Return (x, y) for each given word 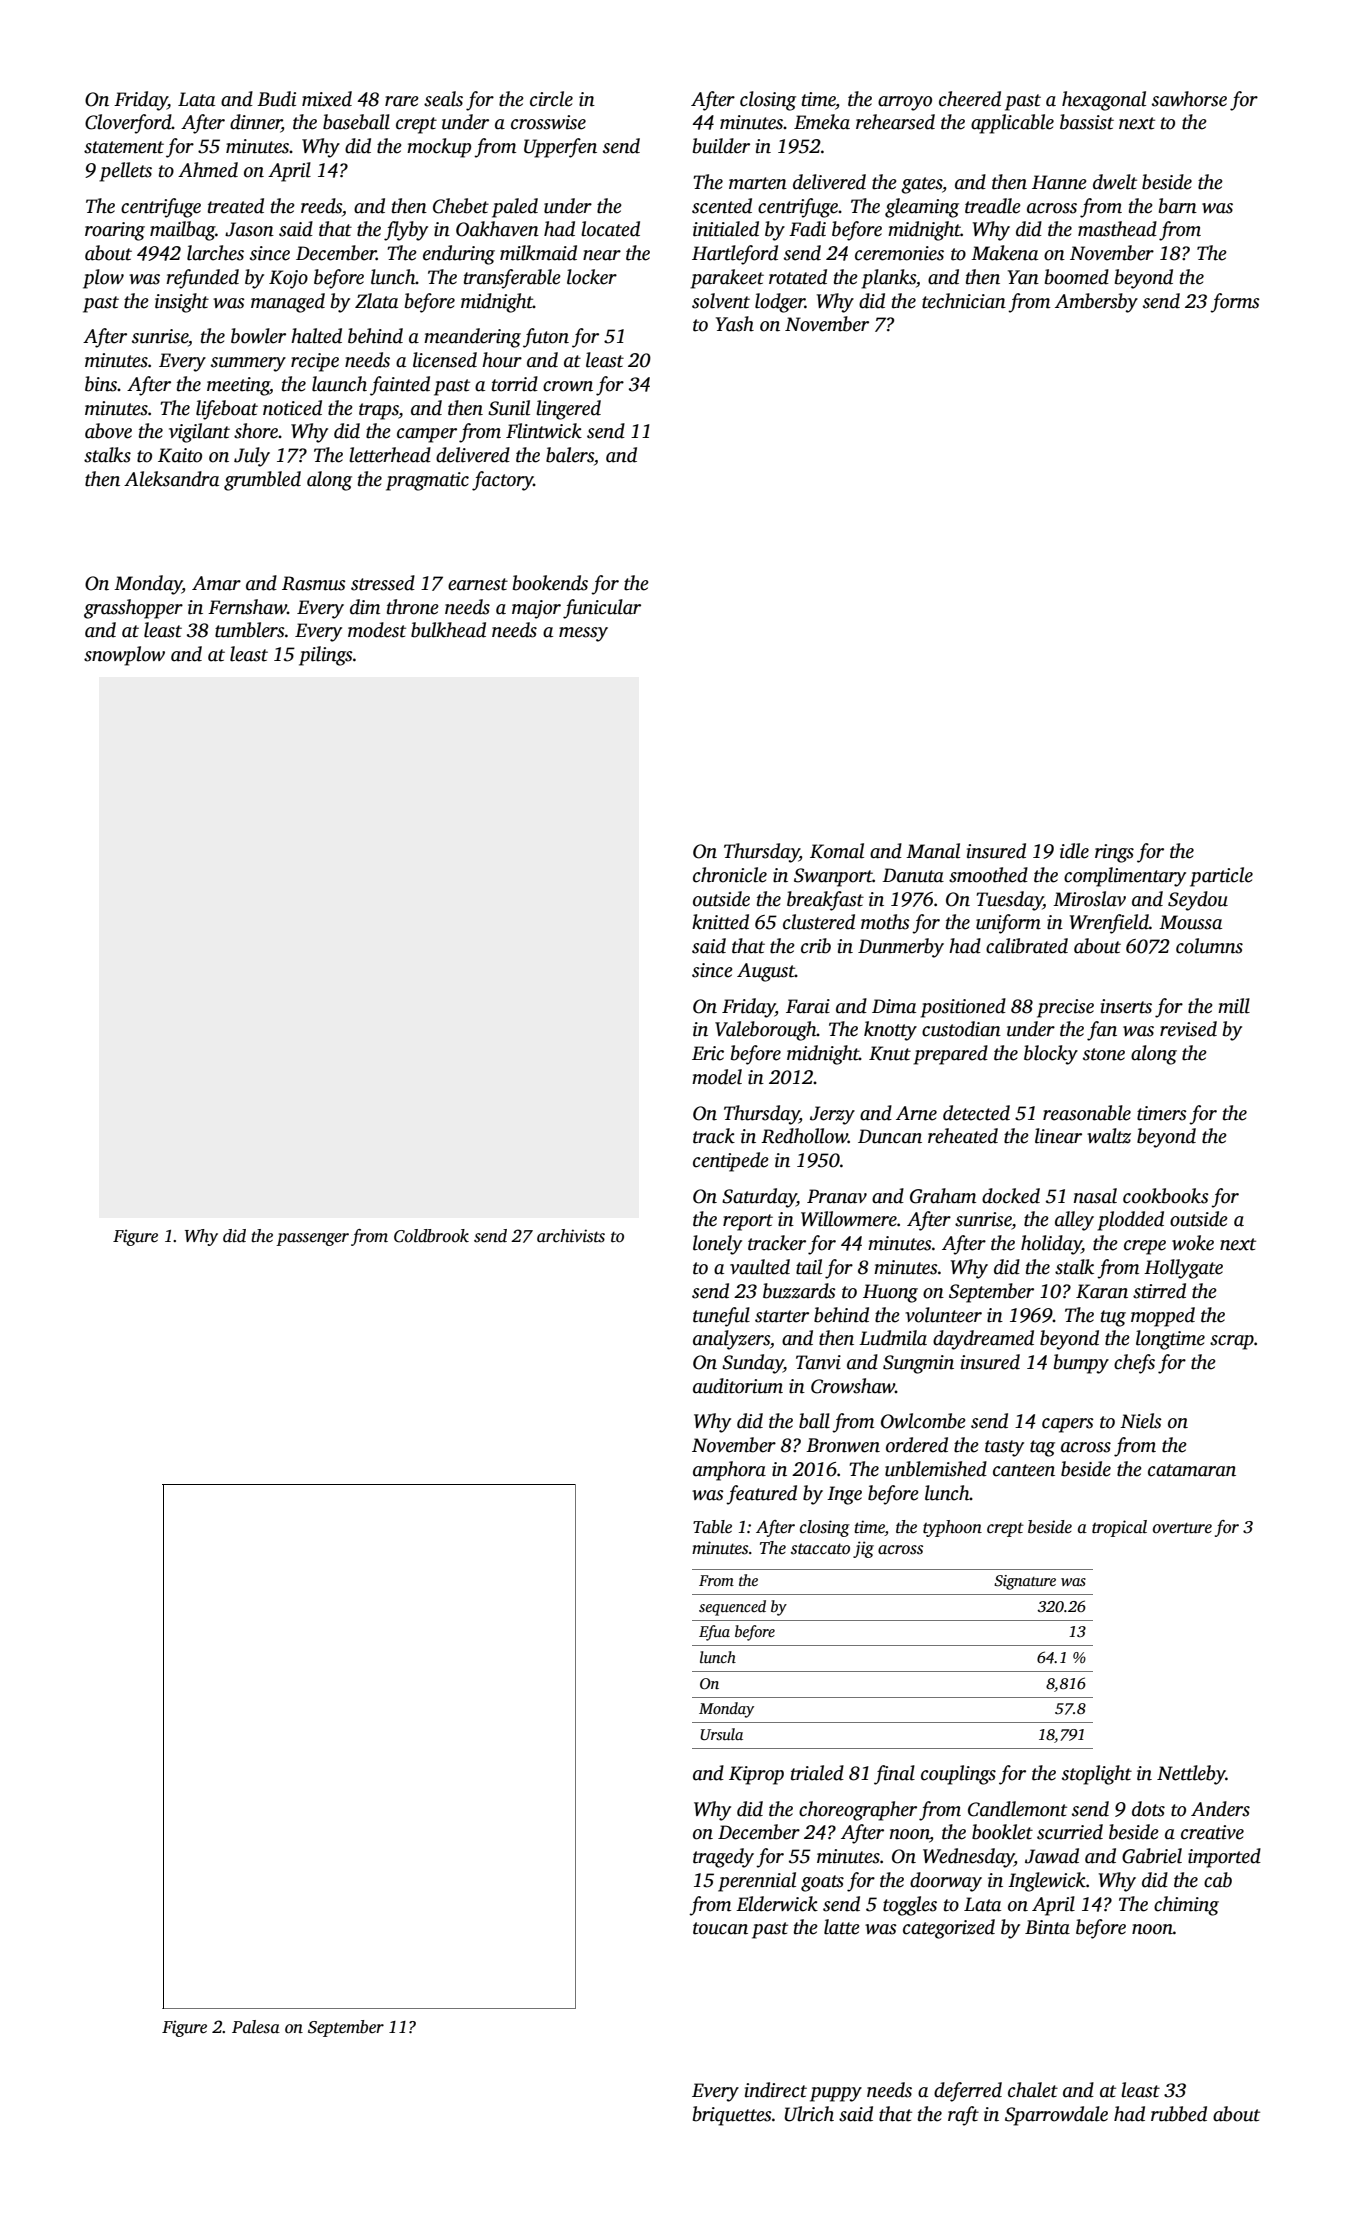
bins (101, 384)
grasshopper (133, 609)
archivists (571, 1236)
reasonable (1087, 1113)
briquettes (732, 2116)
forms (1235, 303)
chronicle (730, 875)
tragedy (723, 1858)
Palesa (256, 2027)
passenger (312, 1239)
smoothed (988, 875)
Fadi (807, 229)
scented (722, 206)
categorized (949, 1929)
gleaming (922, 208)
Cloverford (128, 124)
